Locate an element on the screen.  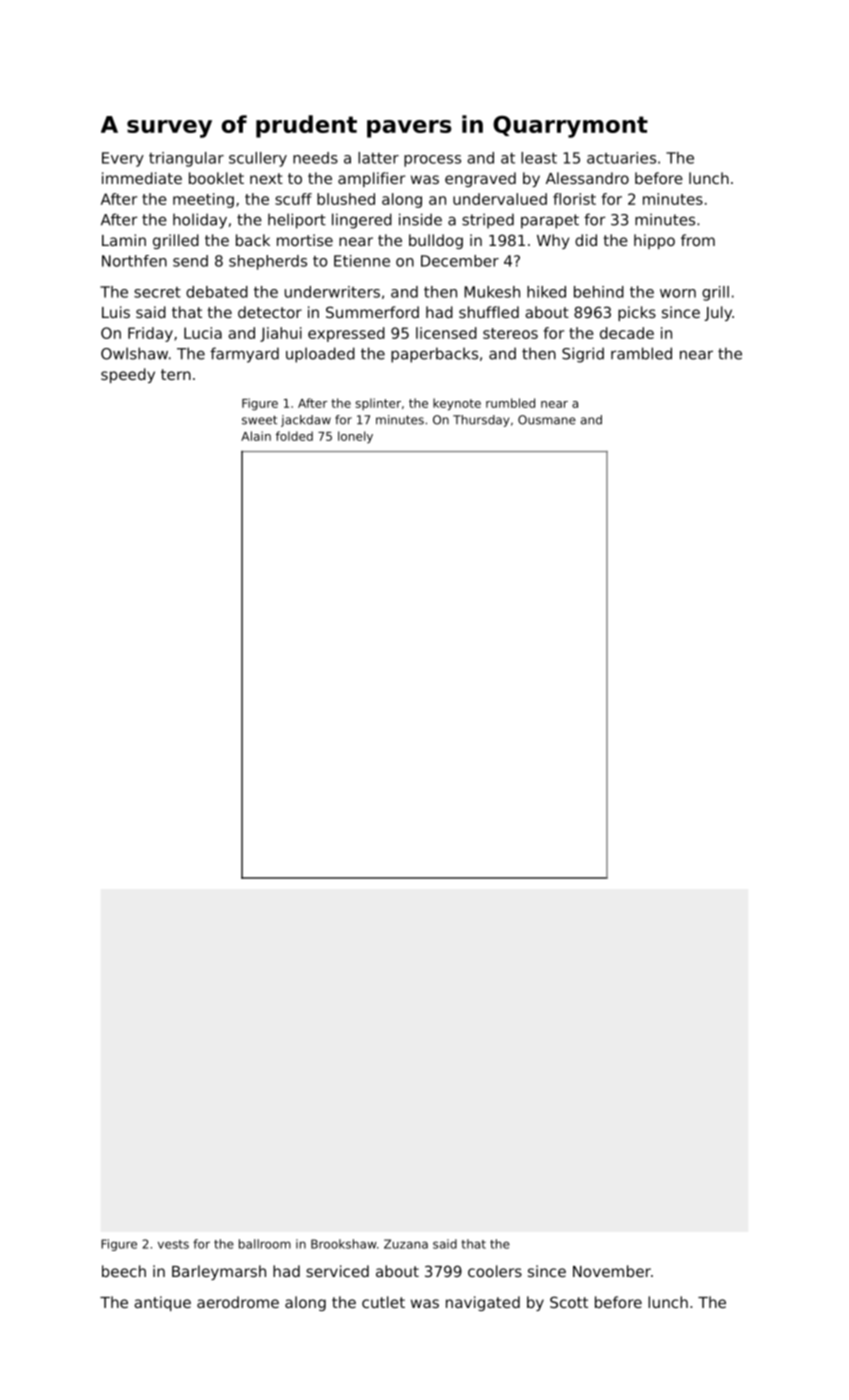
actuaries is located at coordinates (621, 158).
